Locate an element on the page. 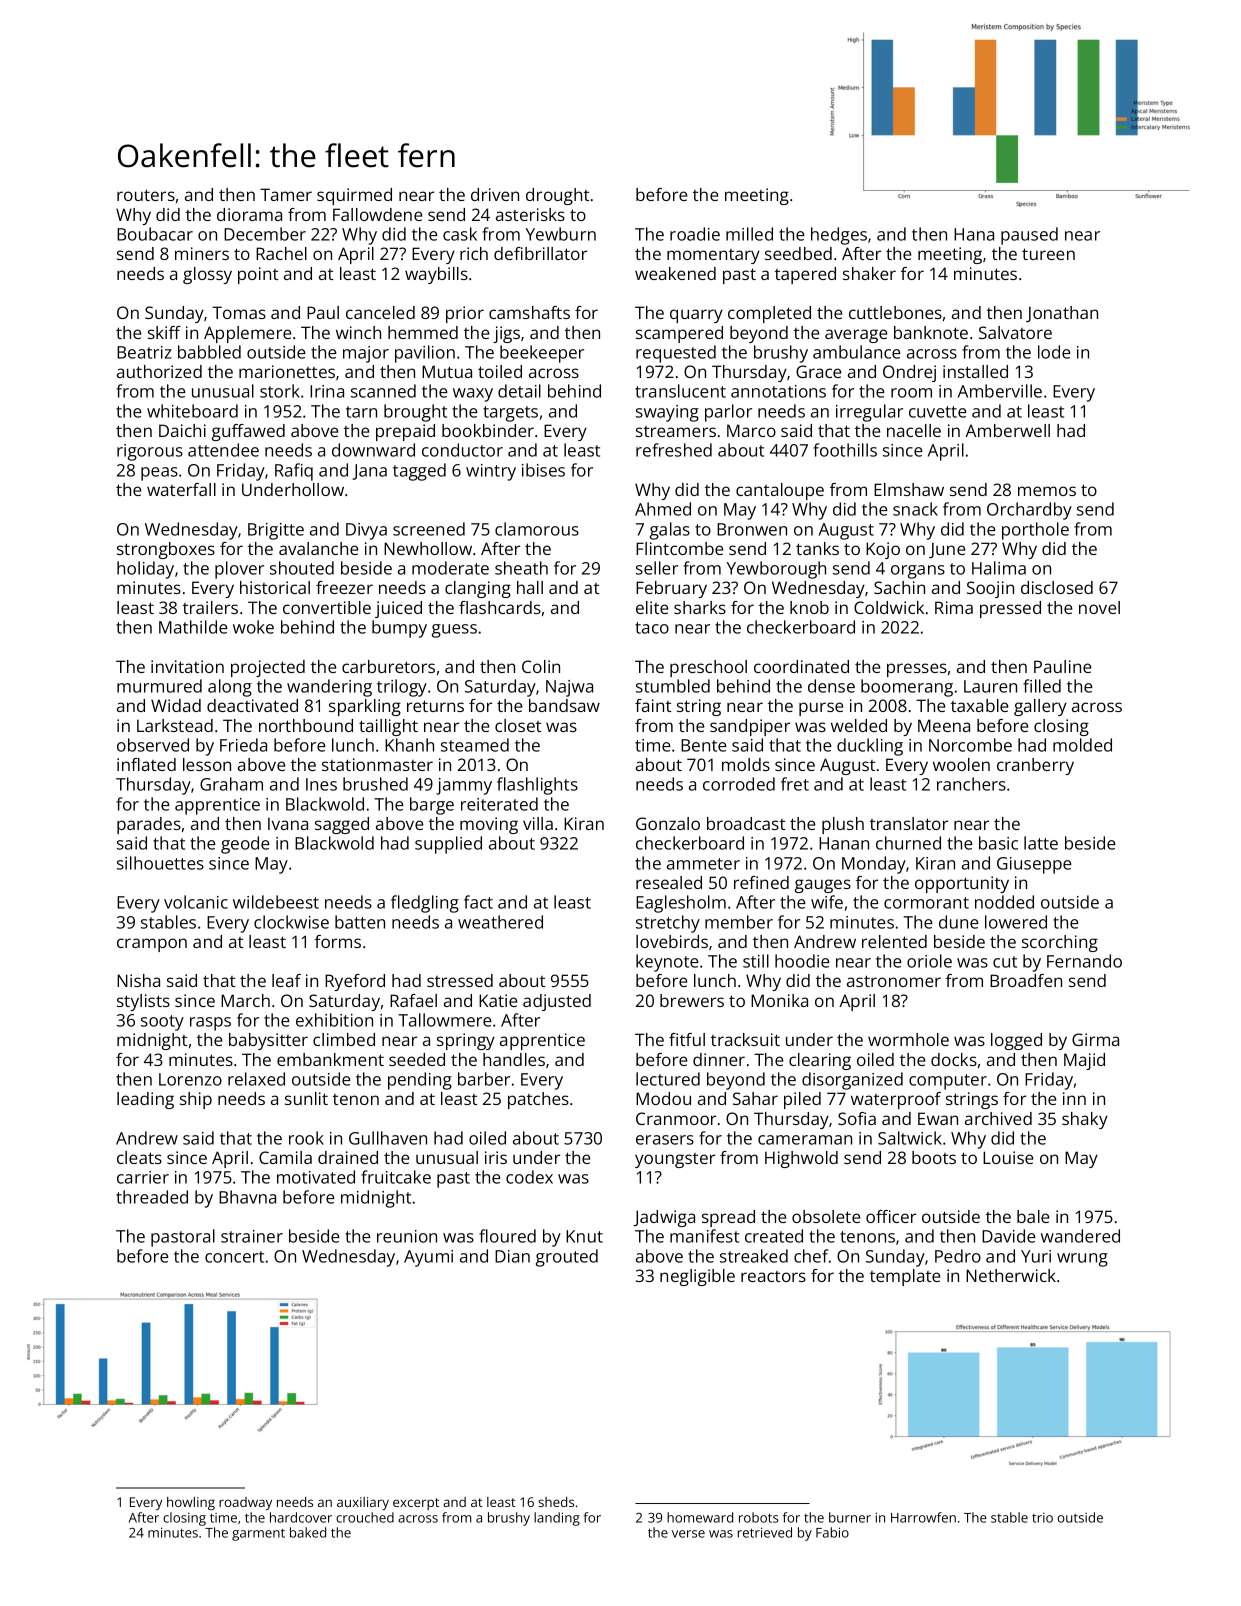 This document has width=1241, height=1606. landing is located at coordinates (557, 1519).
